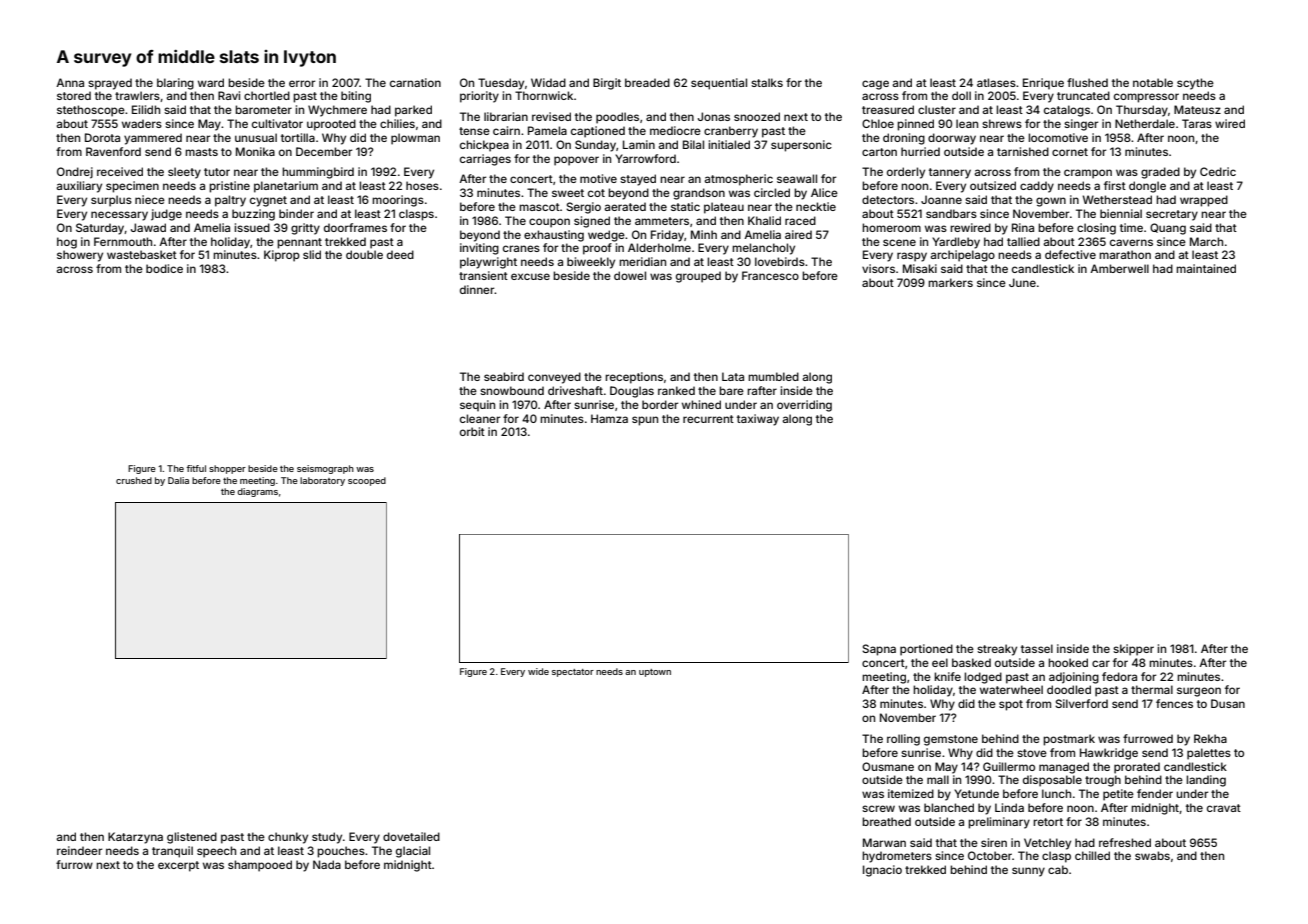 Image resolution: width=1308 pixels, height=924 pixels. What do you see at coordinates (178, 866) in the image?
I see `excerpt` at bounding box center [178, 866].
